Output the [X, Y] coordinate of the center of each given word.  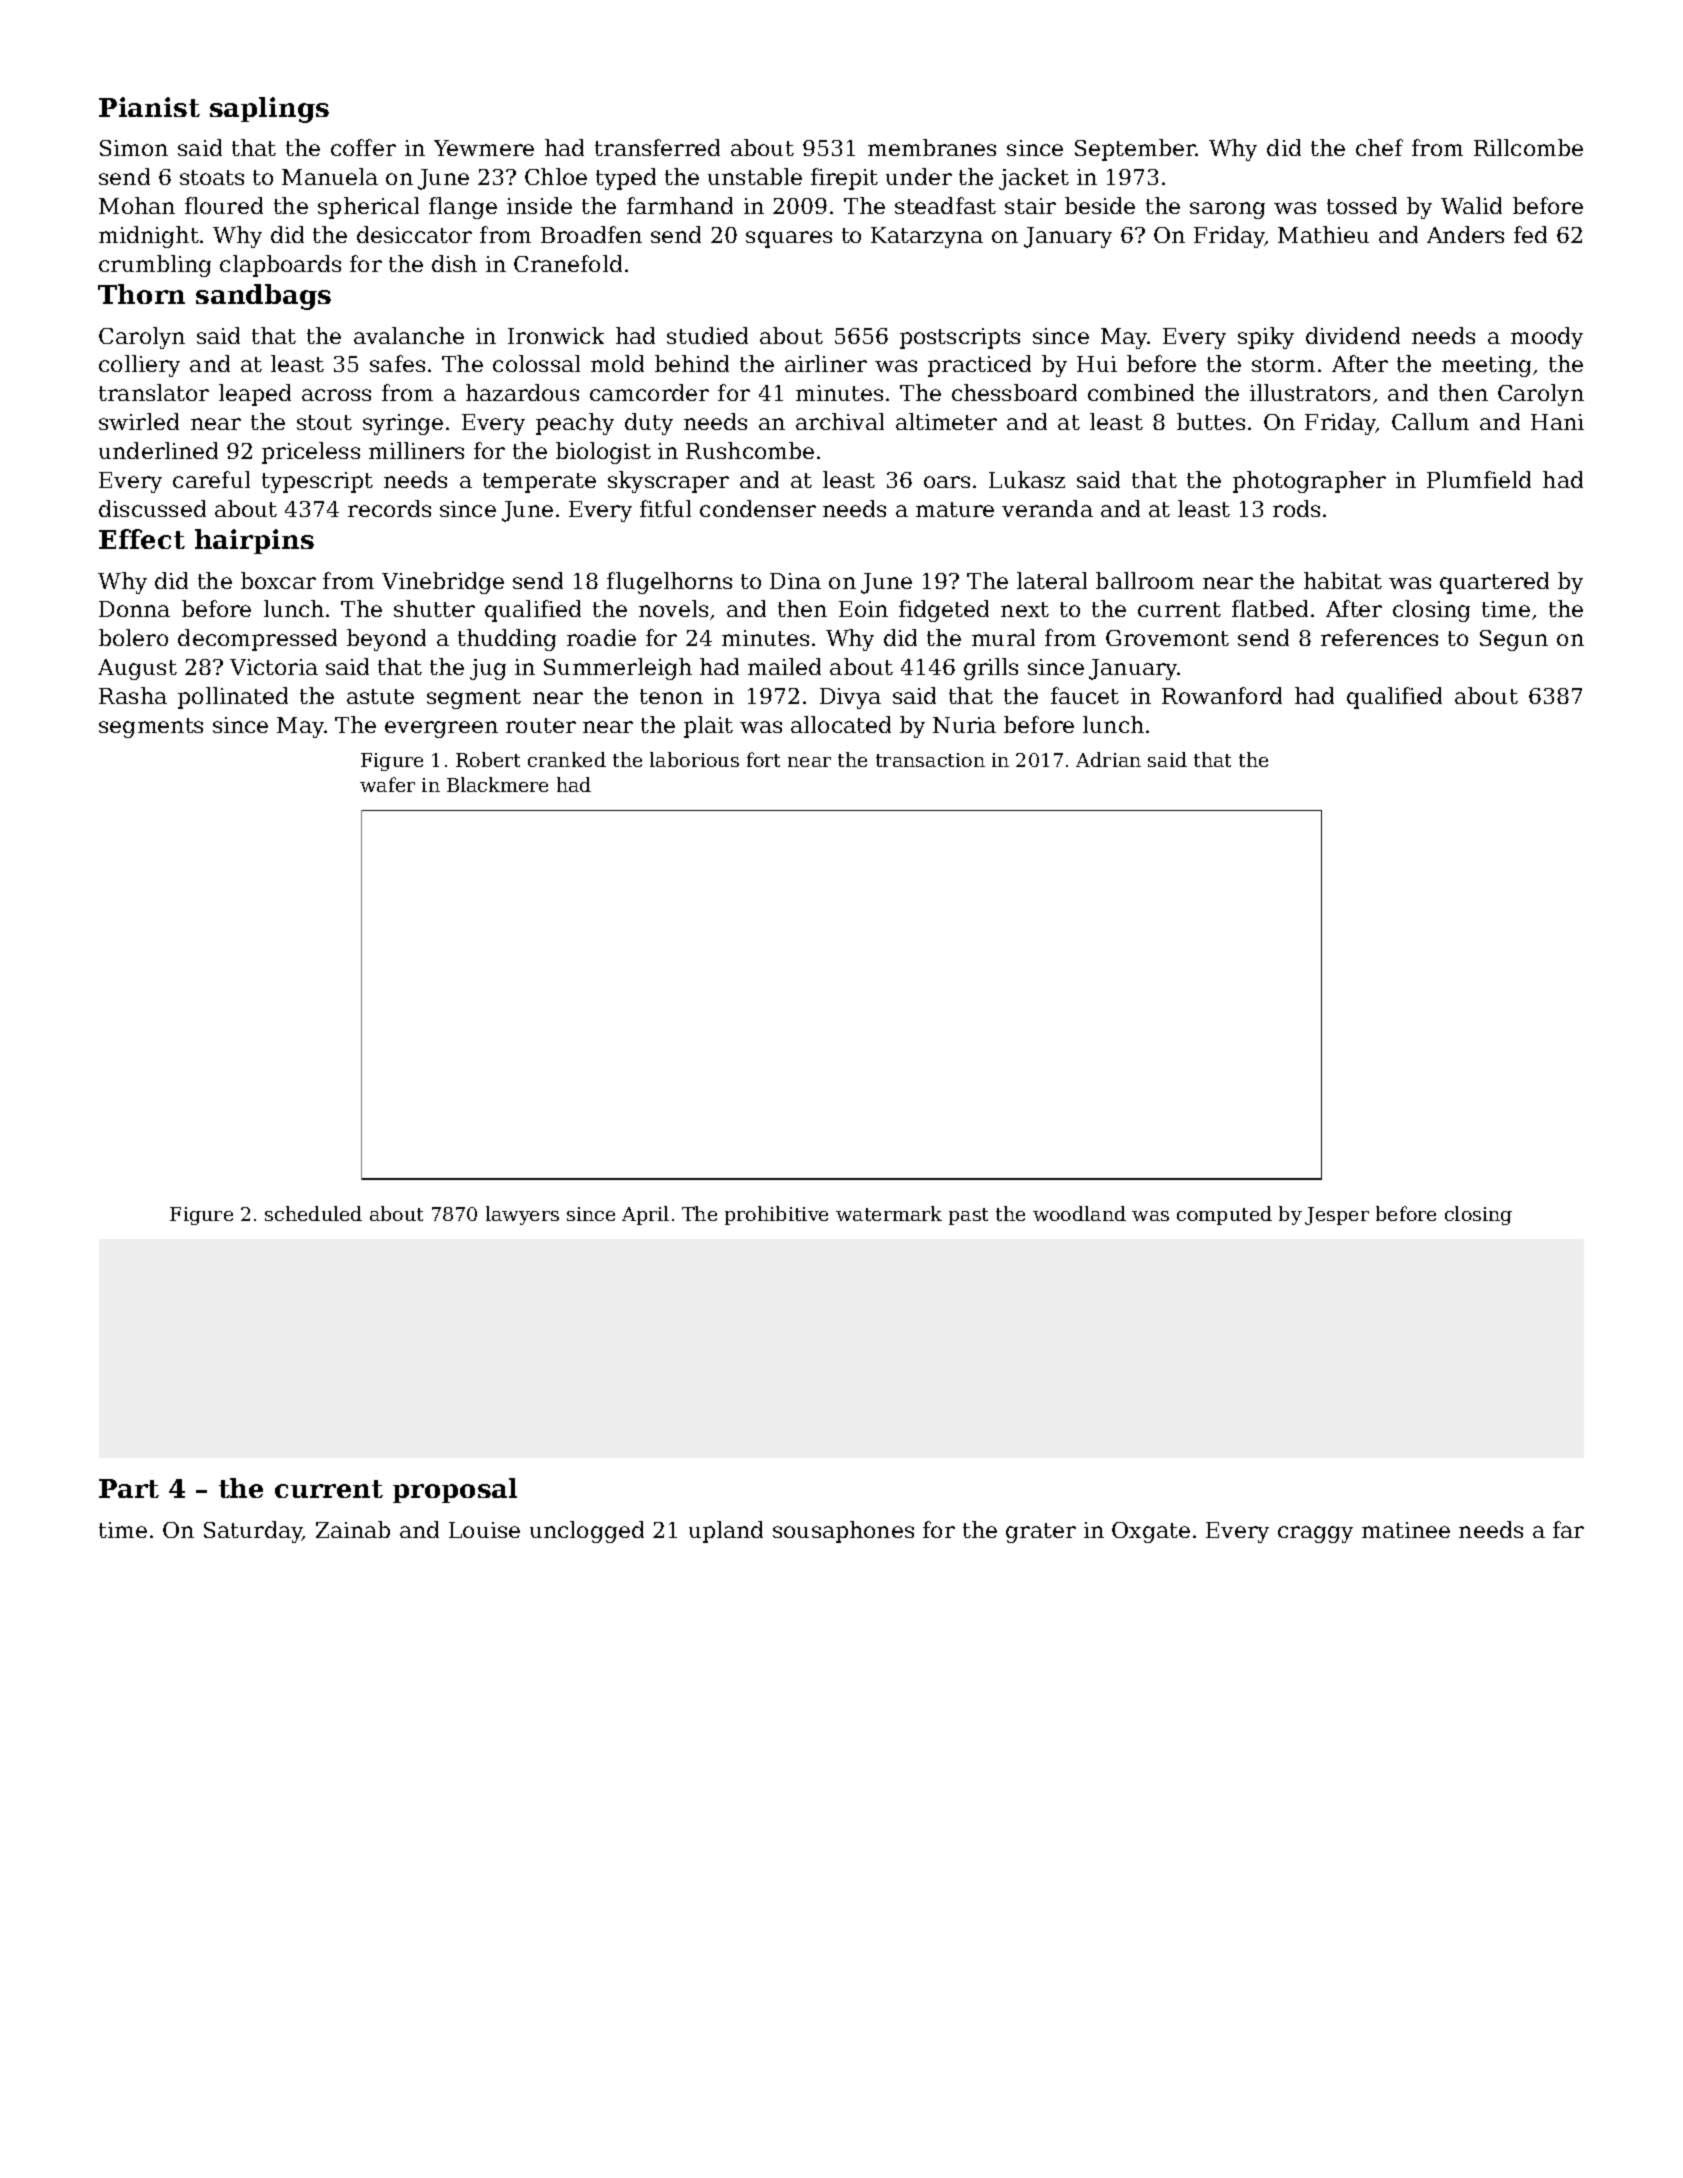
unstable [755, 176]
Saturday [253, 1532]
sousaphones [843, 1532]
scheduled [313, 1213]
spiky [1266, 338]
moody [1547, 338]
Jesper [1337, 1216]
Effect [142, 539]
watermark [889, 1213]
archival [840, 421]
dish [454, 263]
